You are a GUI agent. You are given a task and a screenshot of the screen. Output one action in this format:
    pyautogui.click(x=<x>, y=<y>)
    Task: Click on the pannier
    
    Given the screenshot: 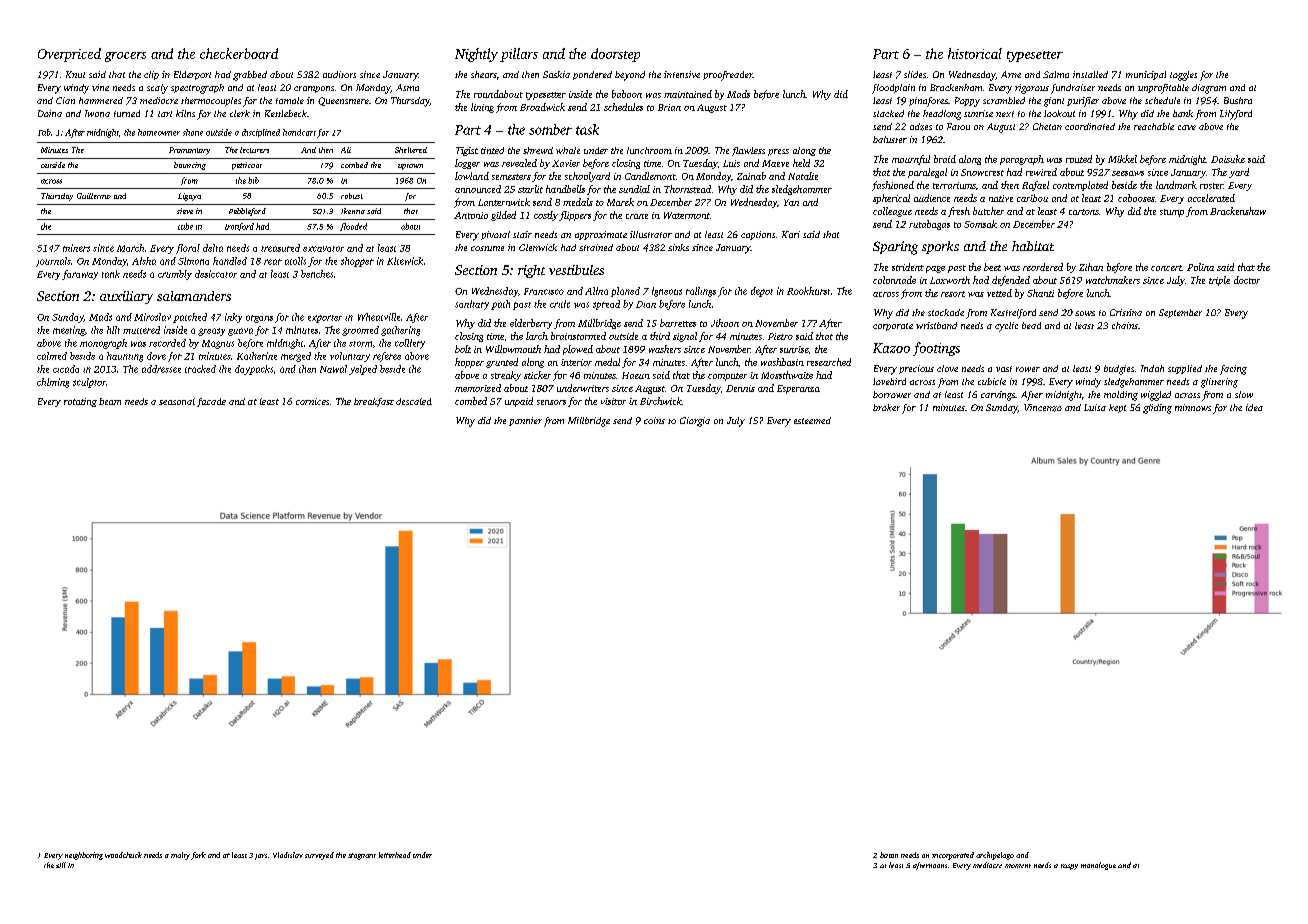 What is the action you would take?
    pyautogui.click(x=525, y=421)
